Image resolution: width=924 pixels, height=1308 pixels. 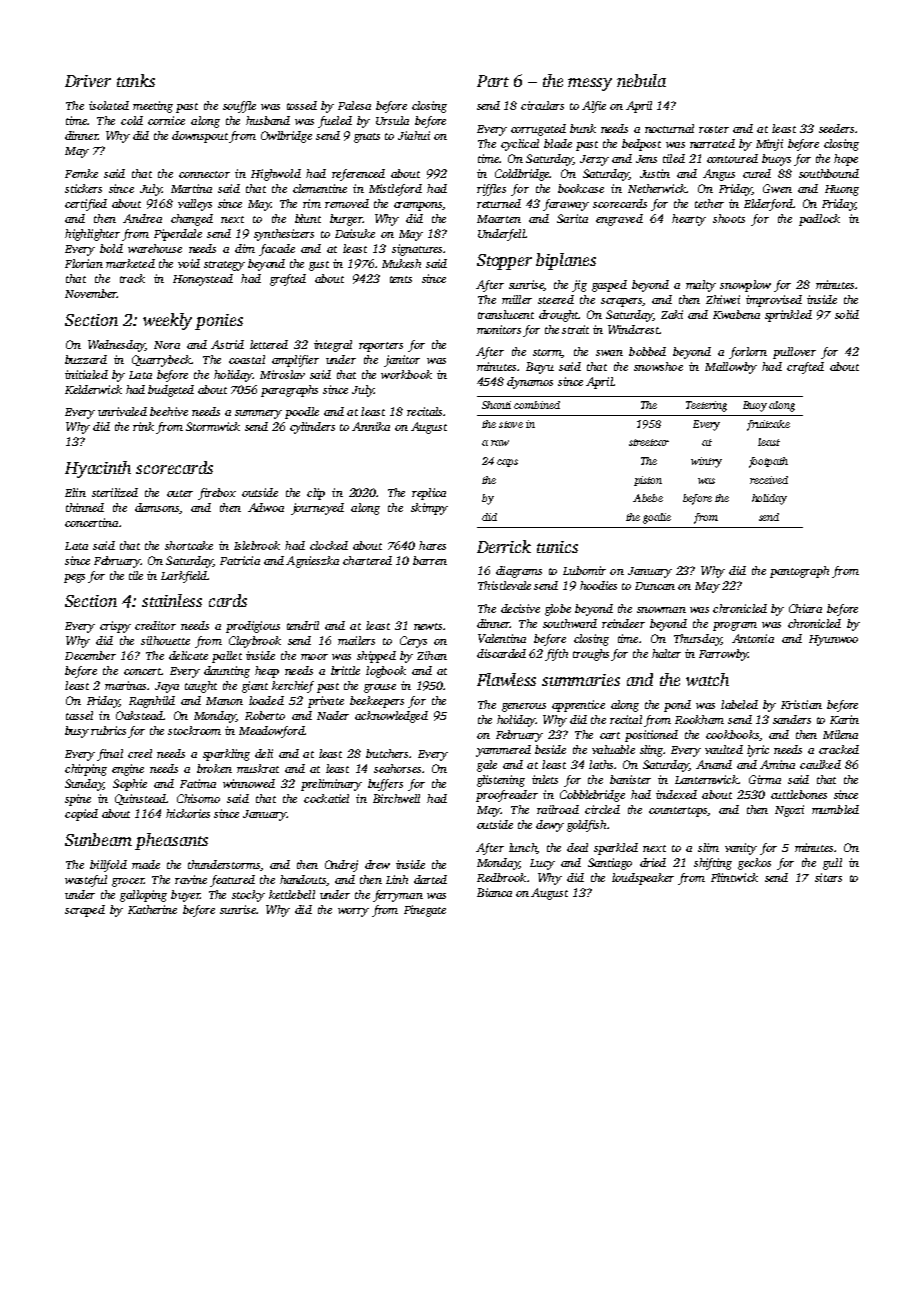 What do you see at coordinates (581, 188) in the screenshot?
I see `bookcase` at bounding box center [581, 188].
